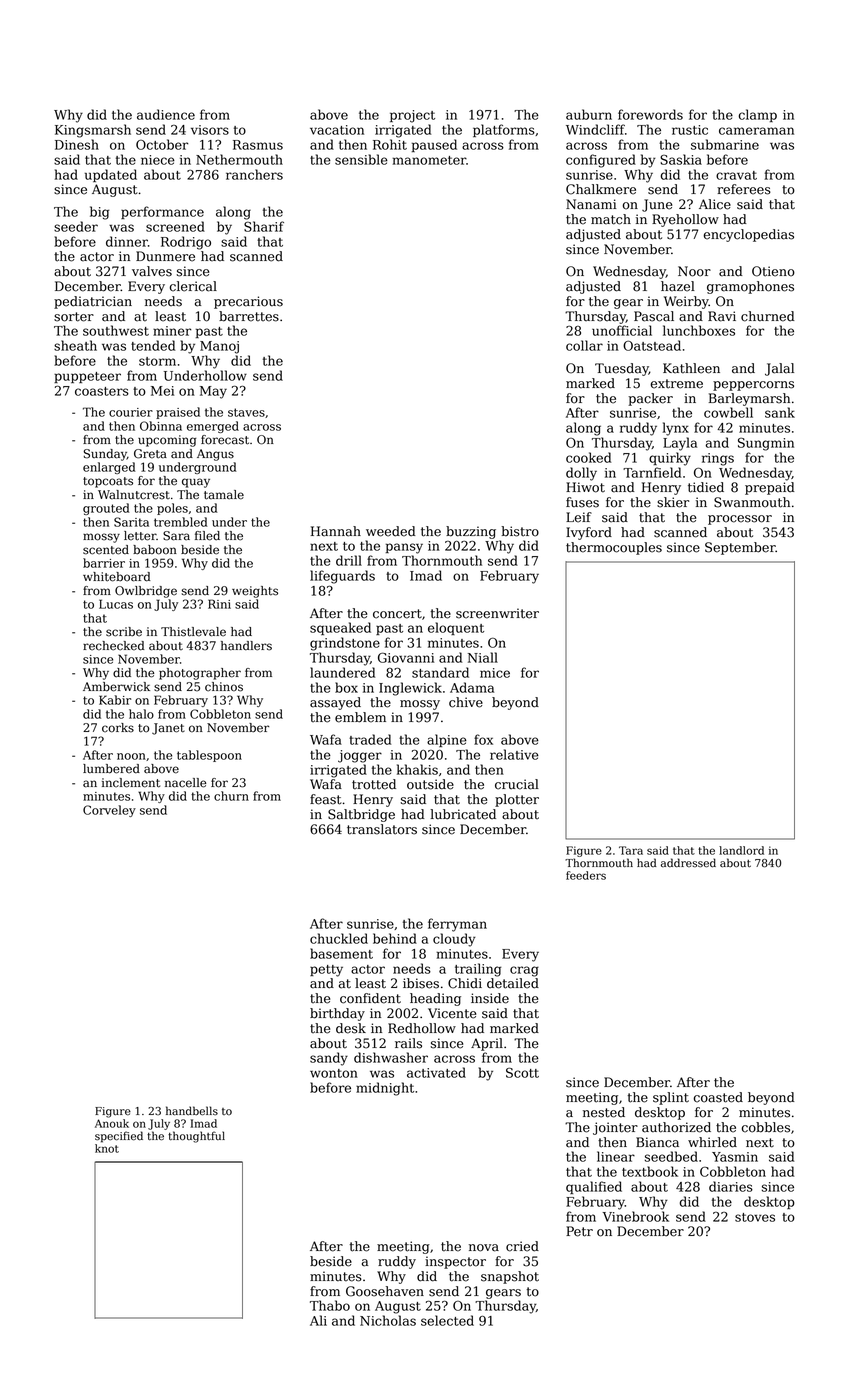 This screenshot has width=849, height=1400. What do you see at coordinates (246, 412) in the screenshot?
I see `staves` at bounding box center [246, 412].
